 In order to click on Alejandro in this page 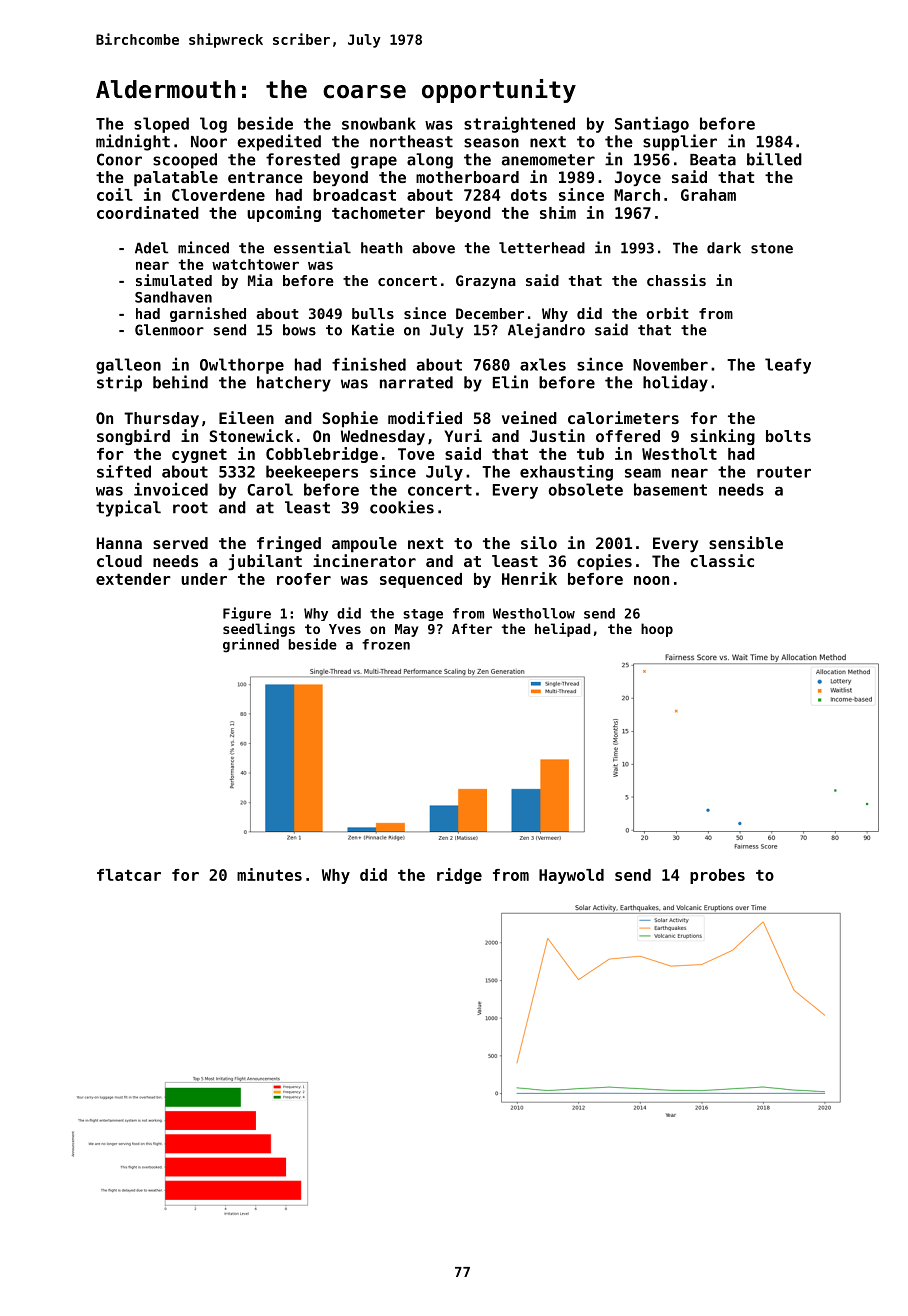, I will do `click(546, 330)`.
